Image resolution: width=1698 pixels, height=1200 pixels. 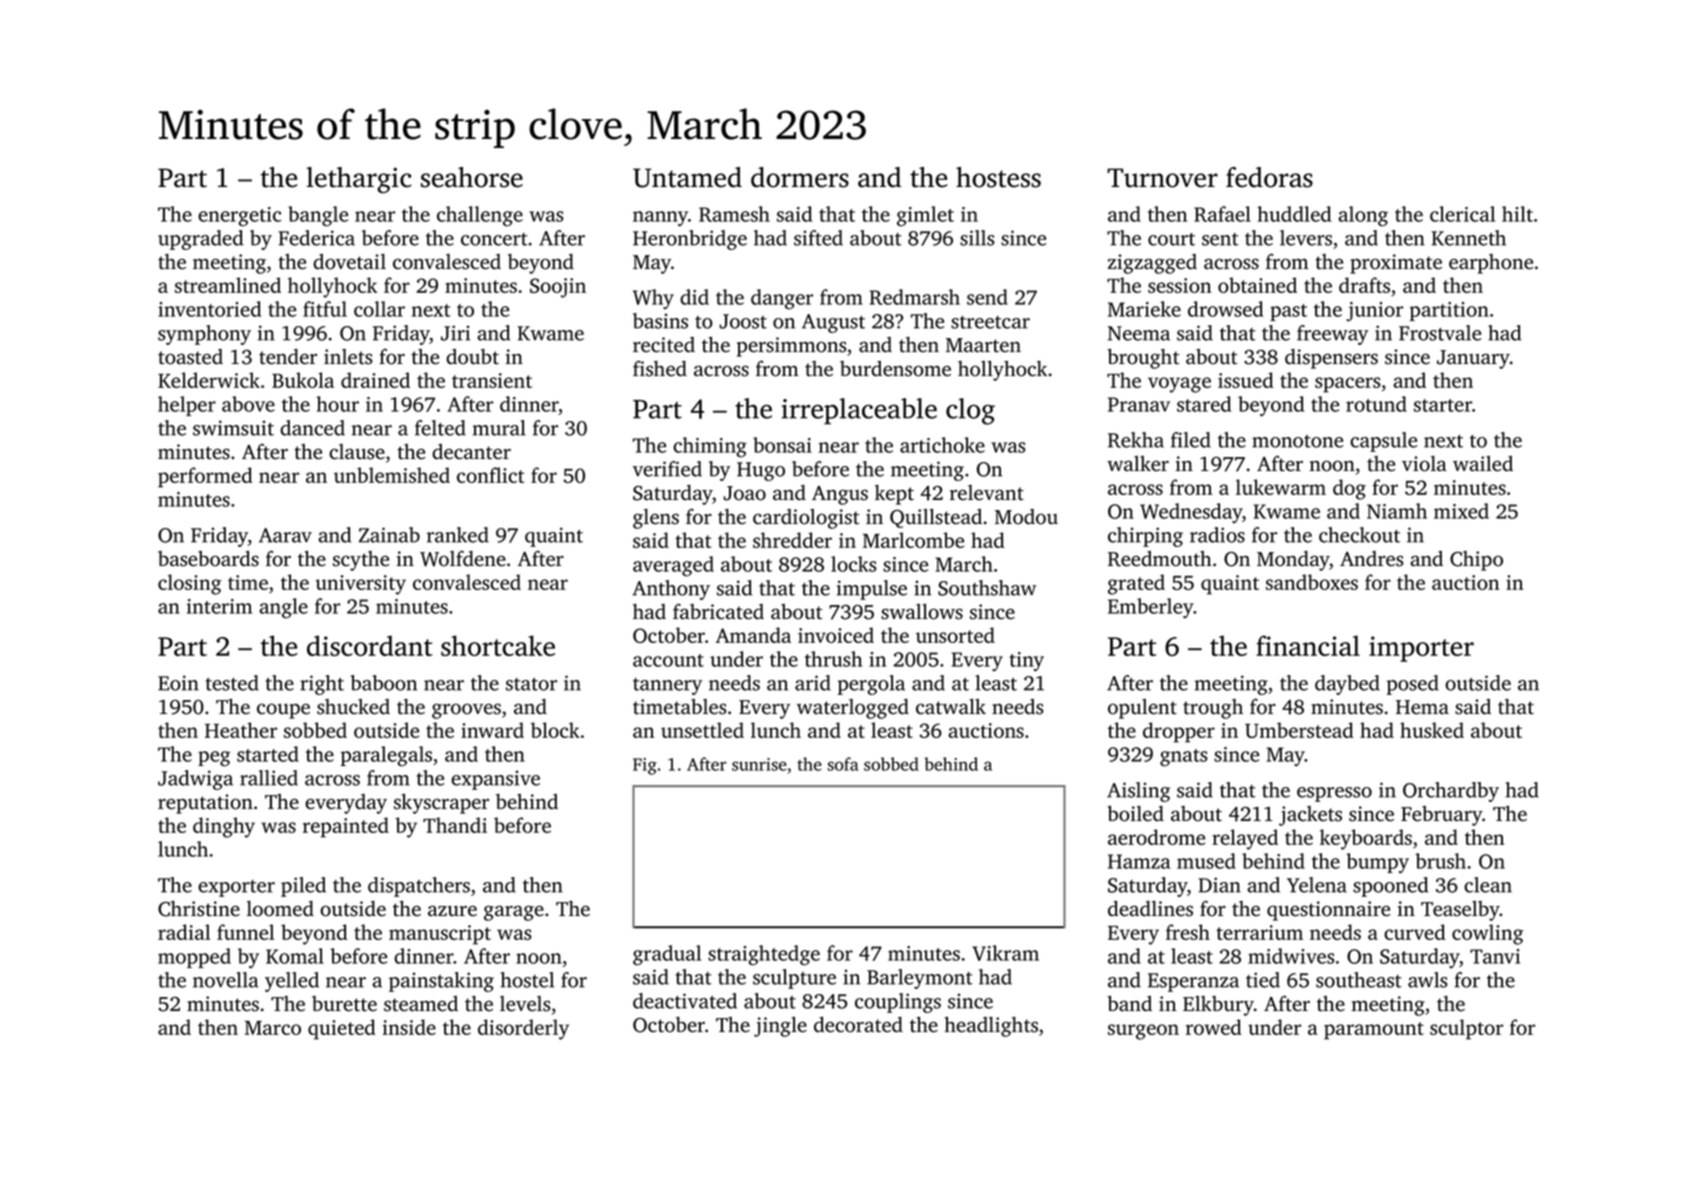 What do you see at coordinates (1483, 464) in the screenshot?
I see `wailed` at bounding box center [1483, 464].
